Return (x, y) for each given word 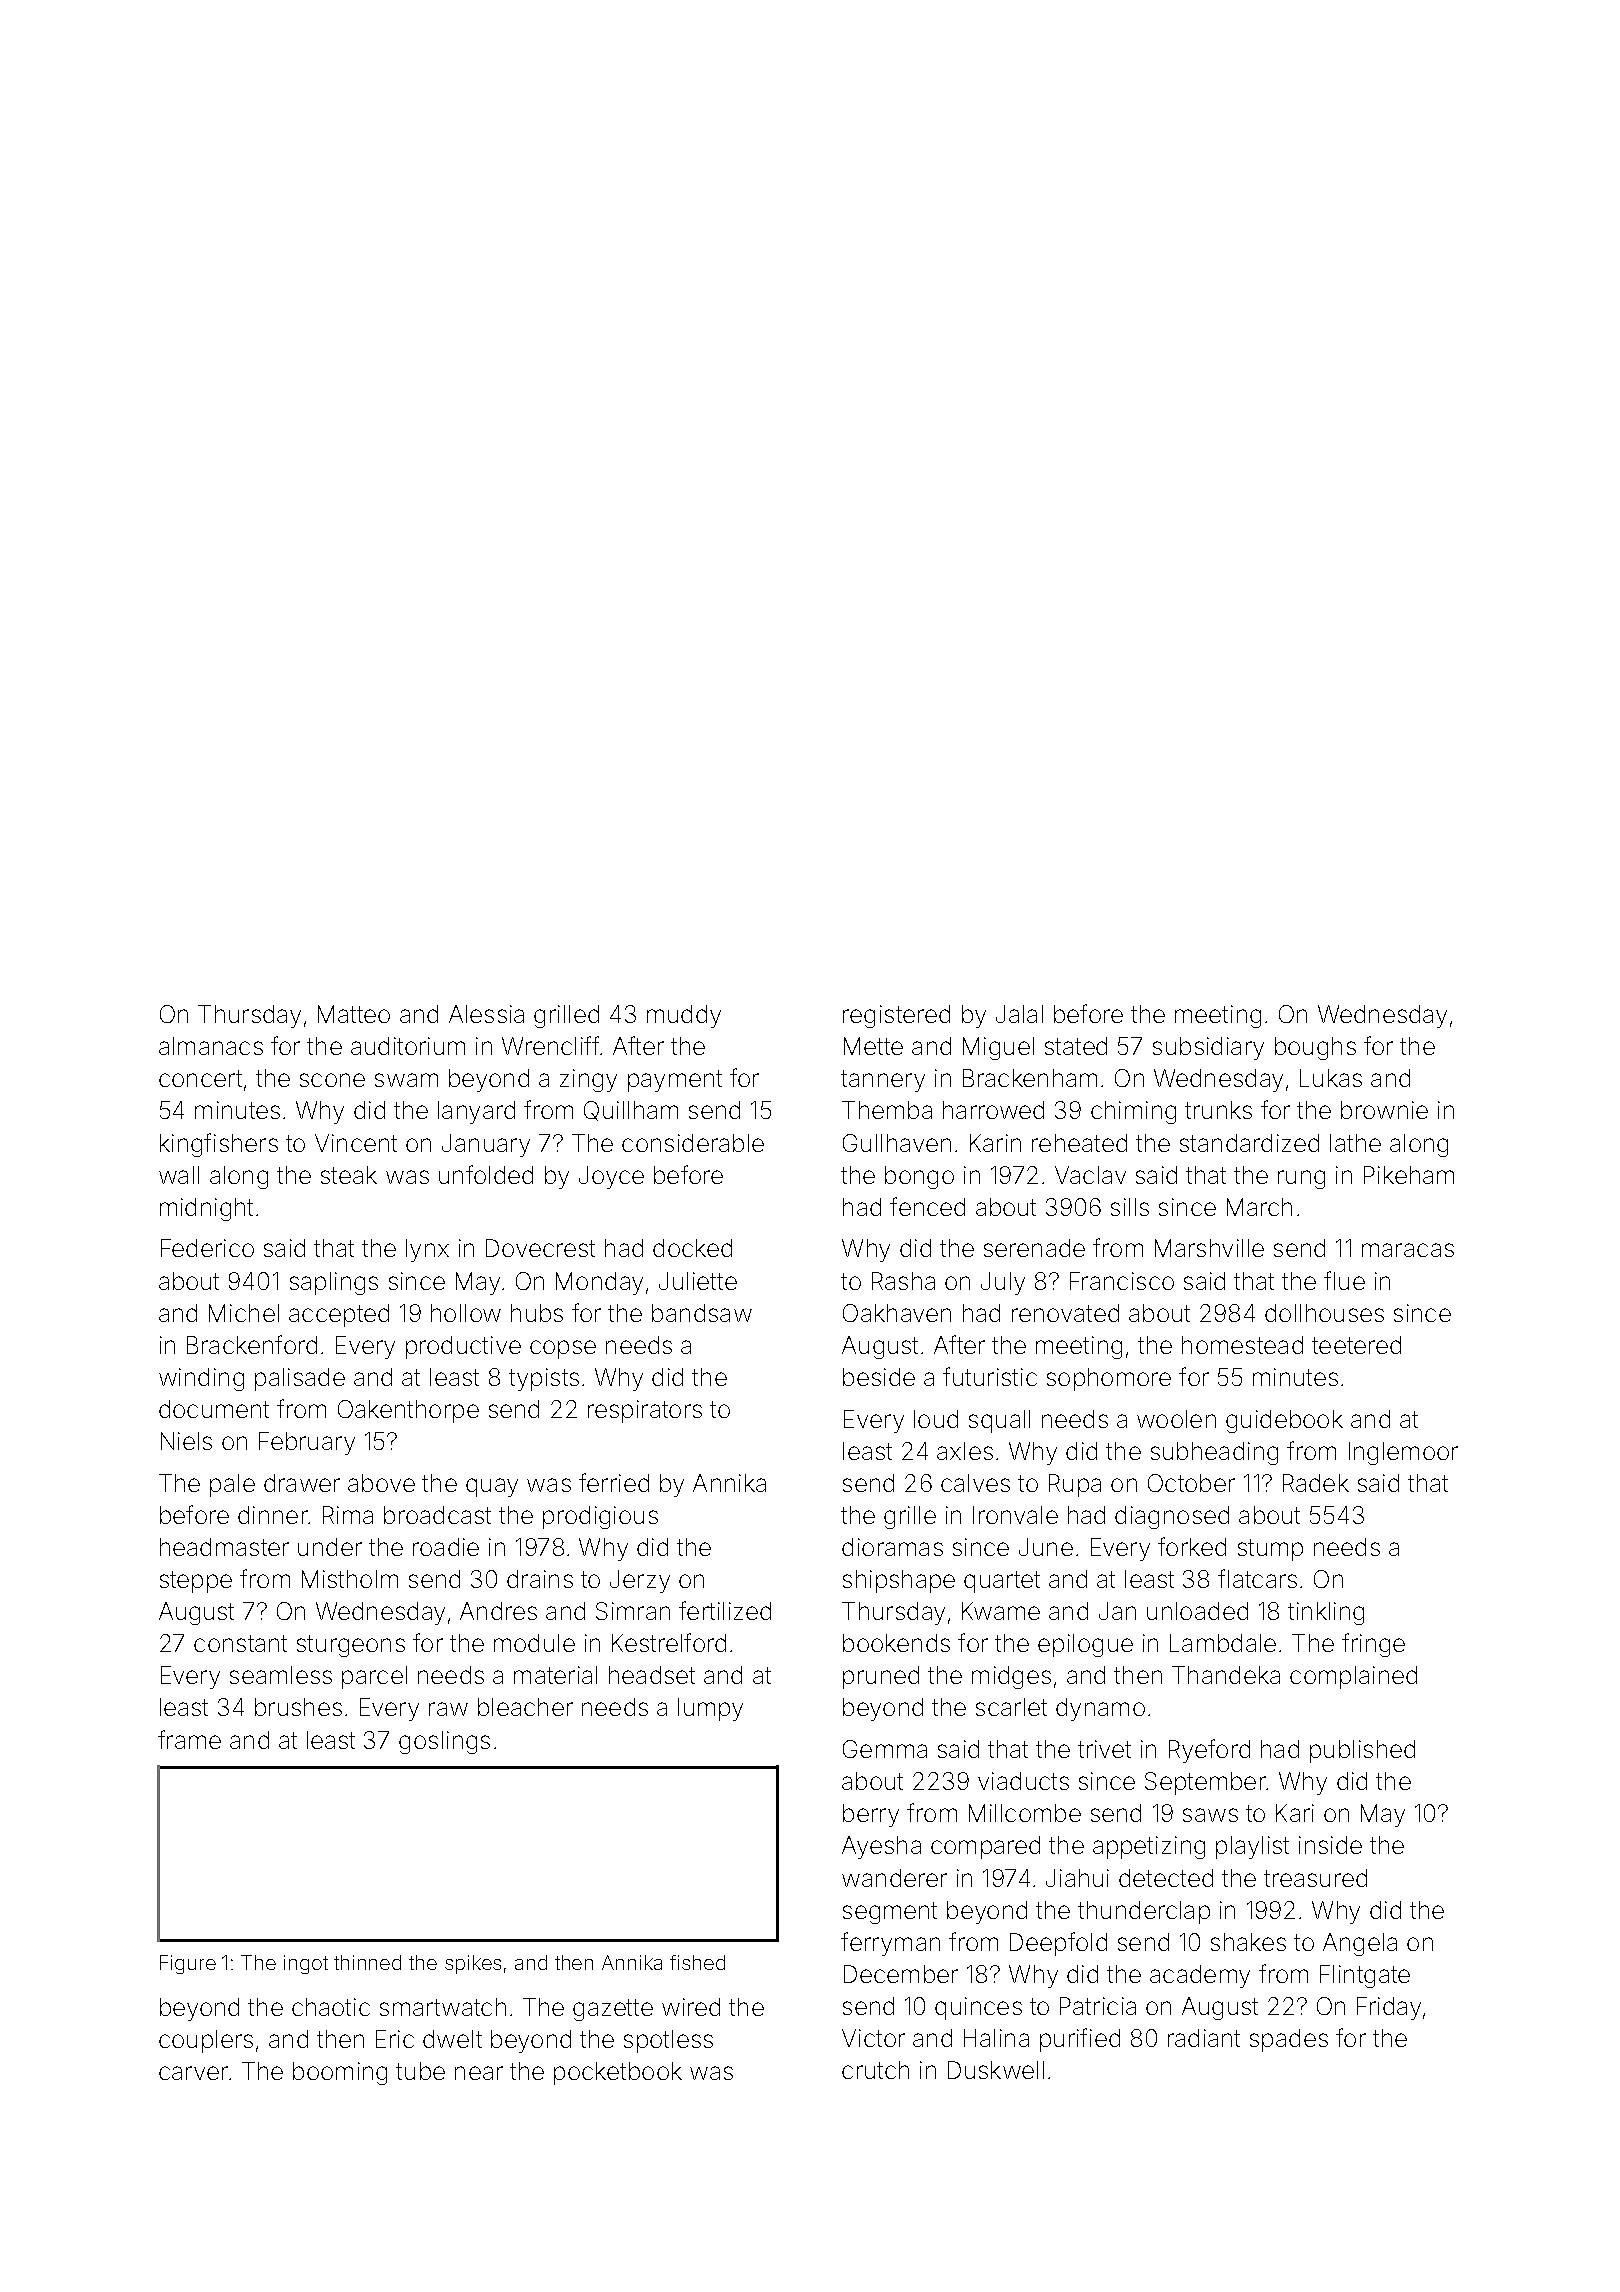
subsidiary (1208, 1048)
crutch (875, 2070)
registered (896, 1016)
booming (340, 2073)
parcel (374, 1677)
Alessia (486, 1014)
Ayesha (881, 1847)
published (1362, 1751)
